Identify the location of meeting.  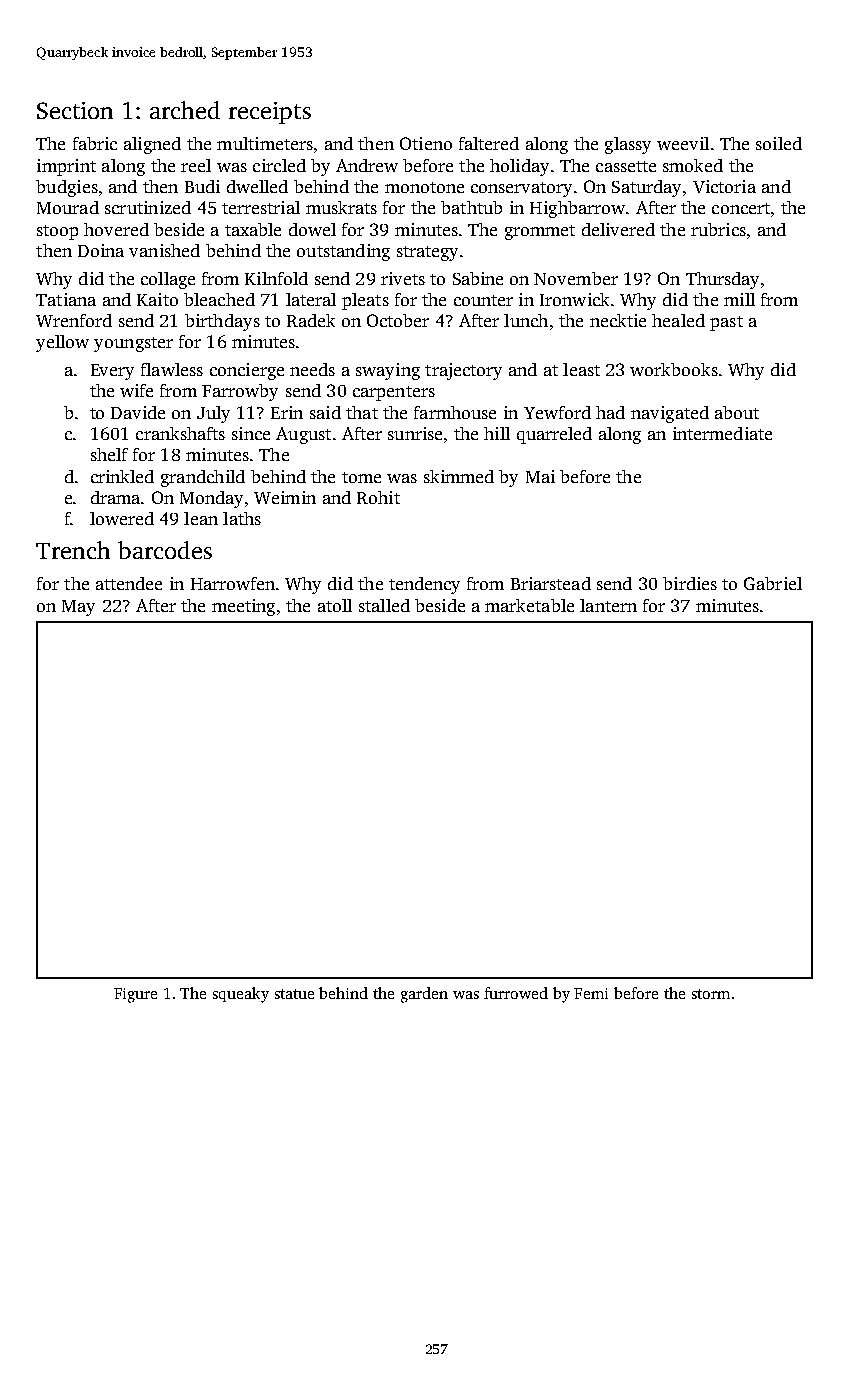
(243, 607).
